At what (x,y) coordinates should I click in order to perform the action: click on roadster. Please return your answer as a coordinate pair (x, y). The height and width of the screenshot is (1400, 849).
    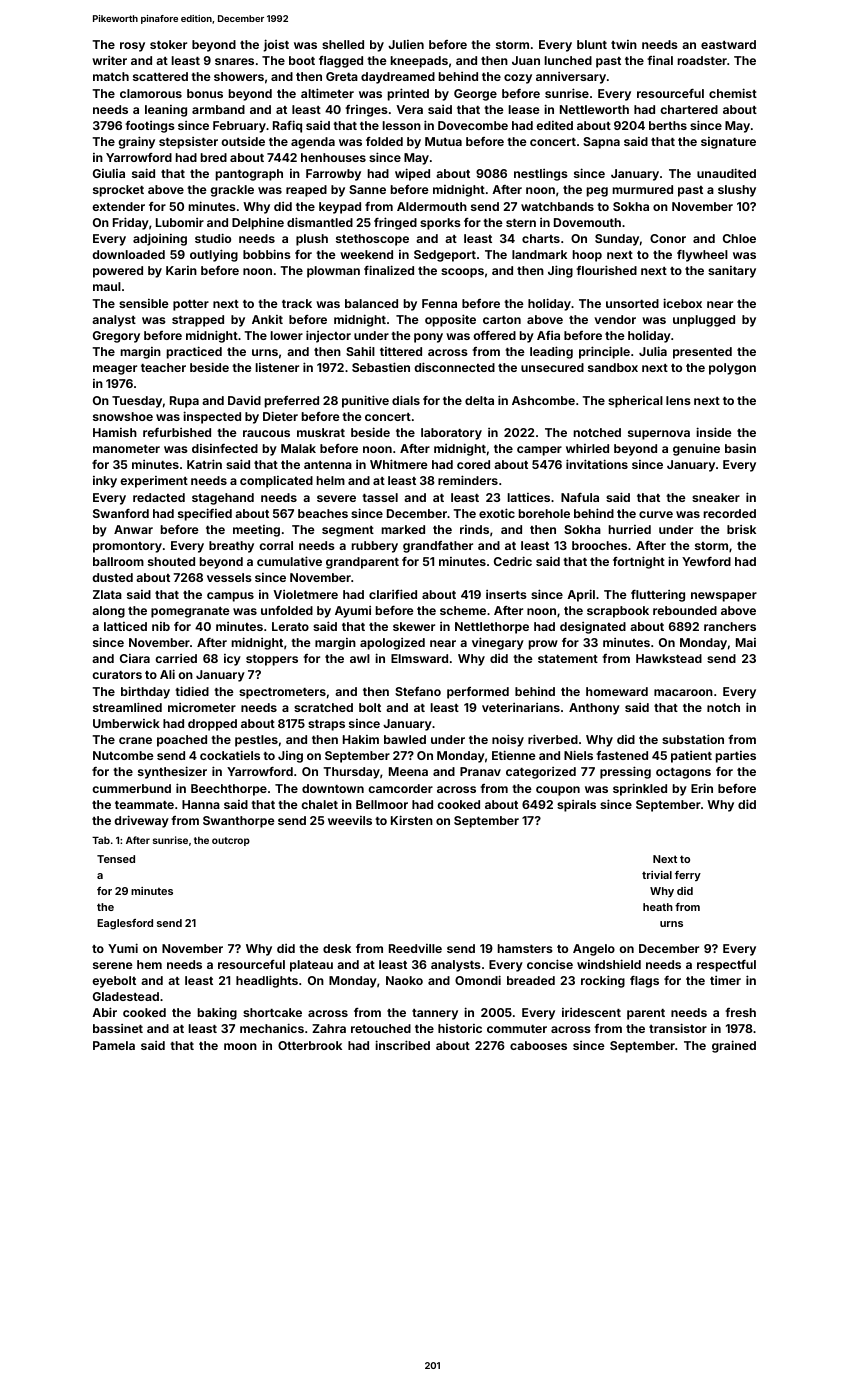
    Looking at the image, I should click on (702, 60).
